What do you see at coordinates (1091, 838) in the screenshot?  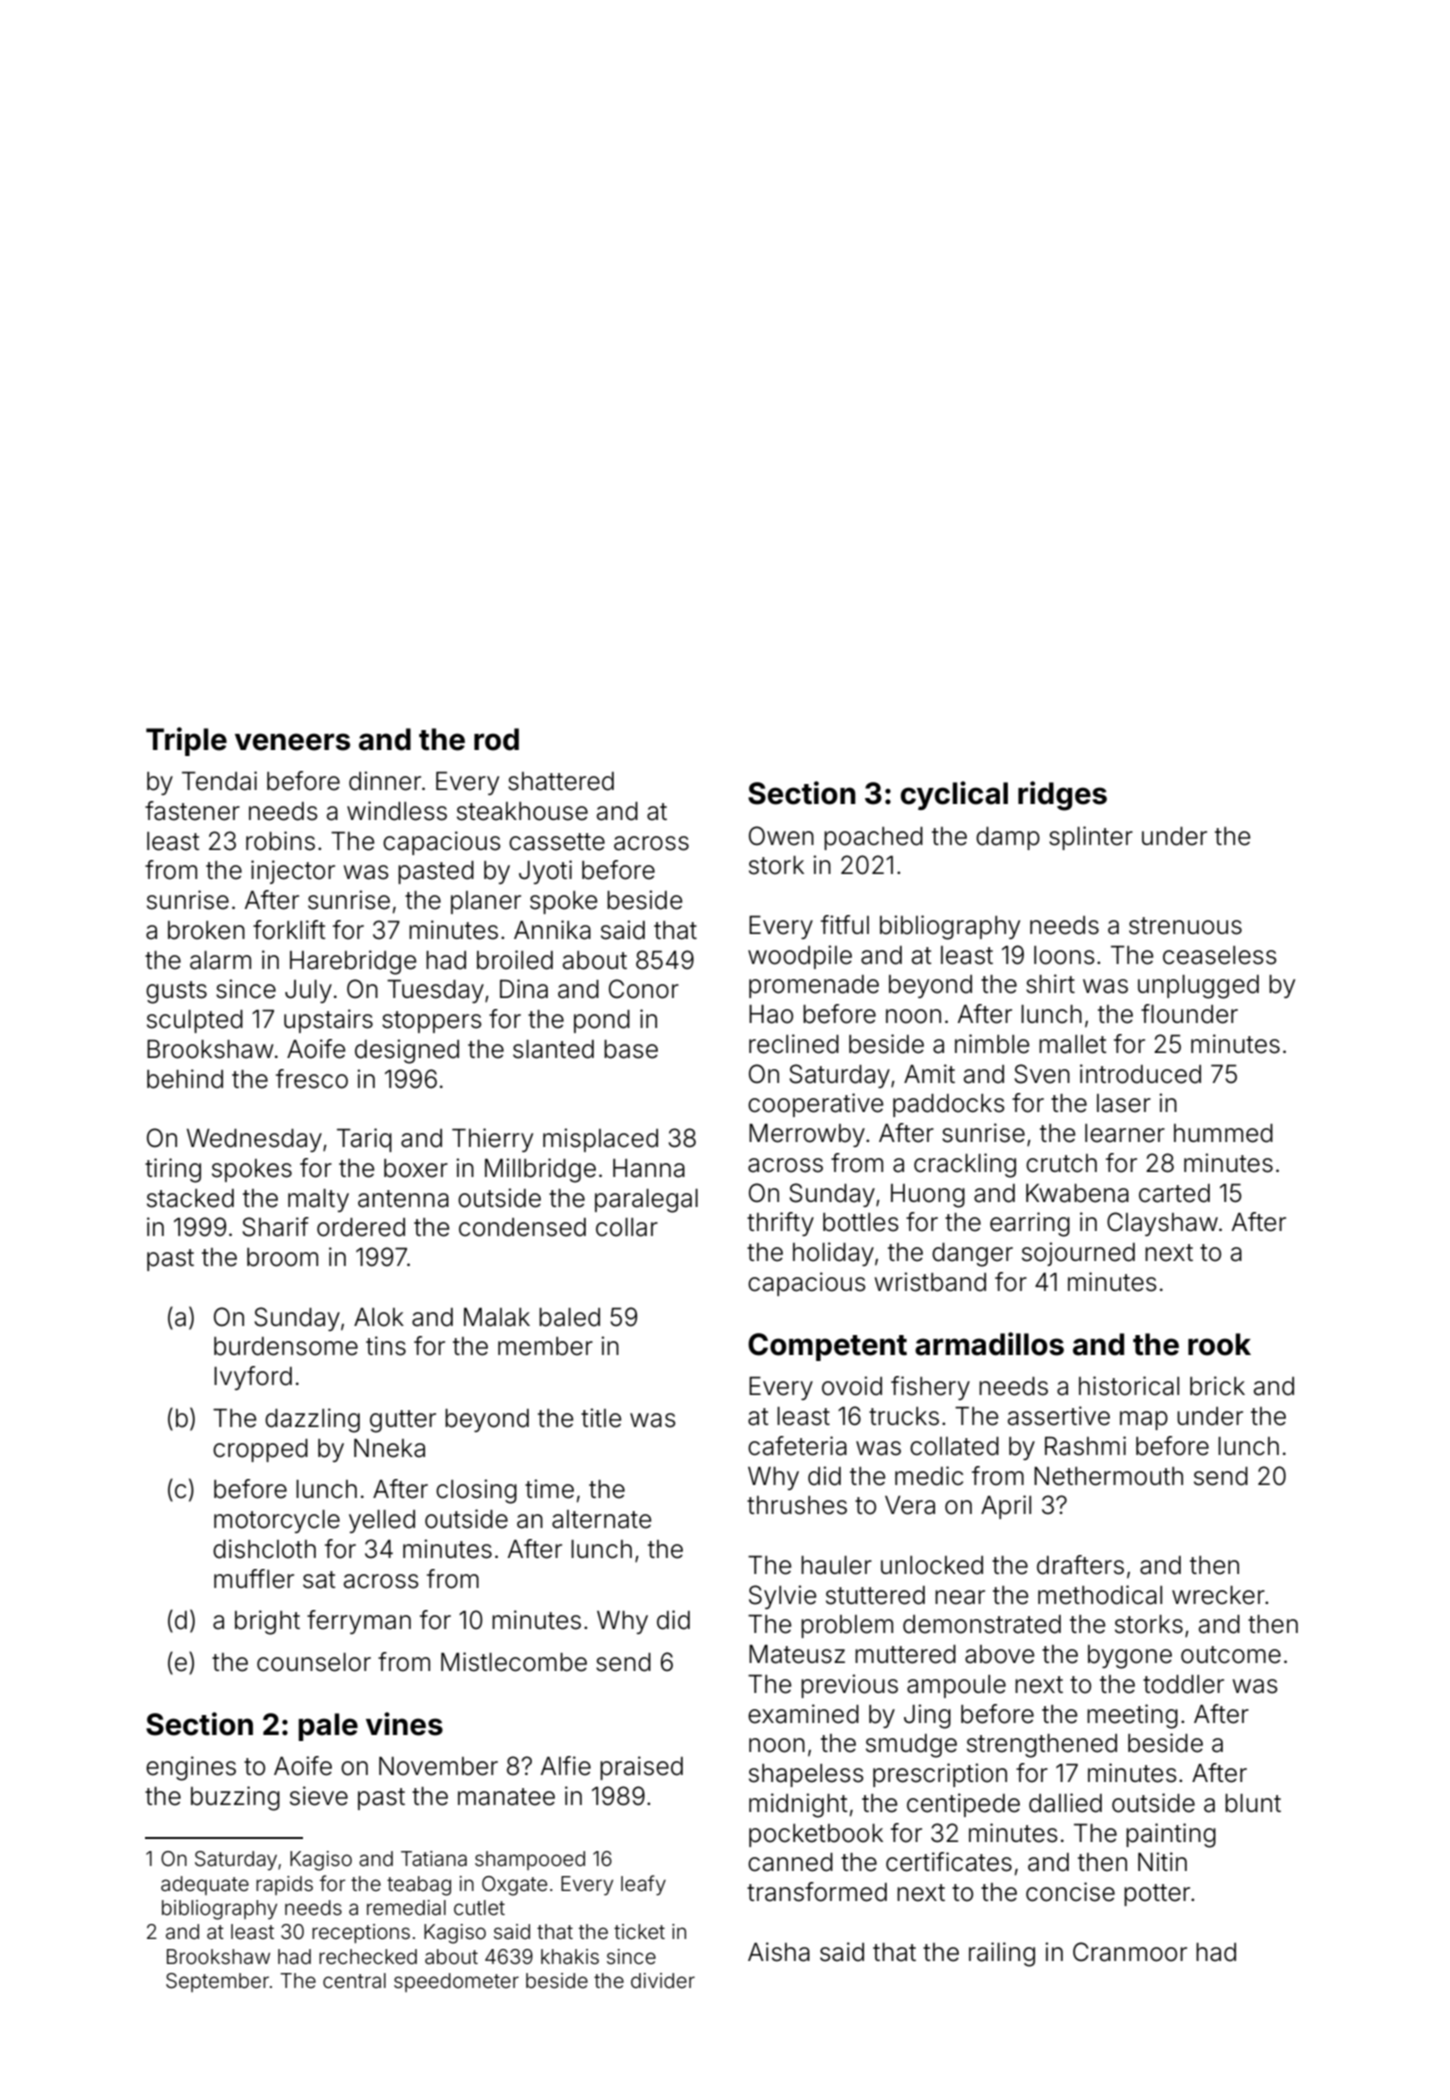 I see `splinter` at bounding box center [1091, 838].
